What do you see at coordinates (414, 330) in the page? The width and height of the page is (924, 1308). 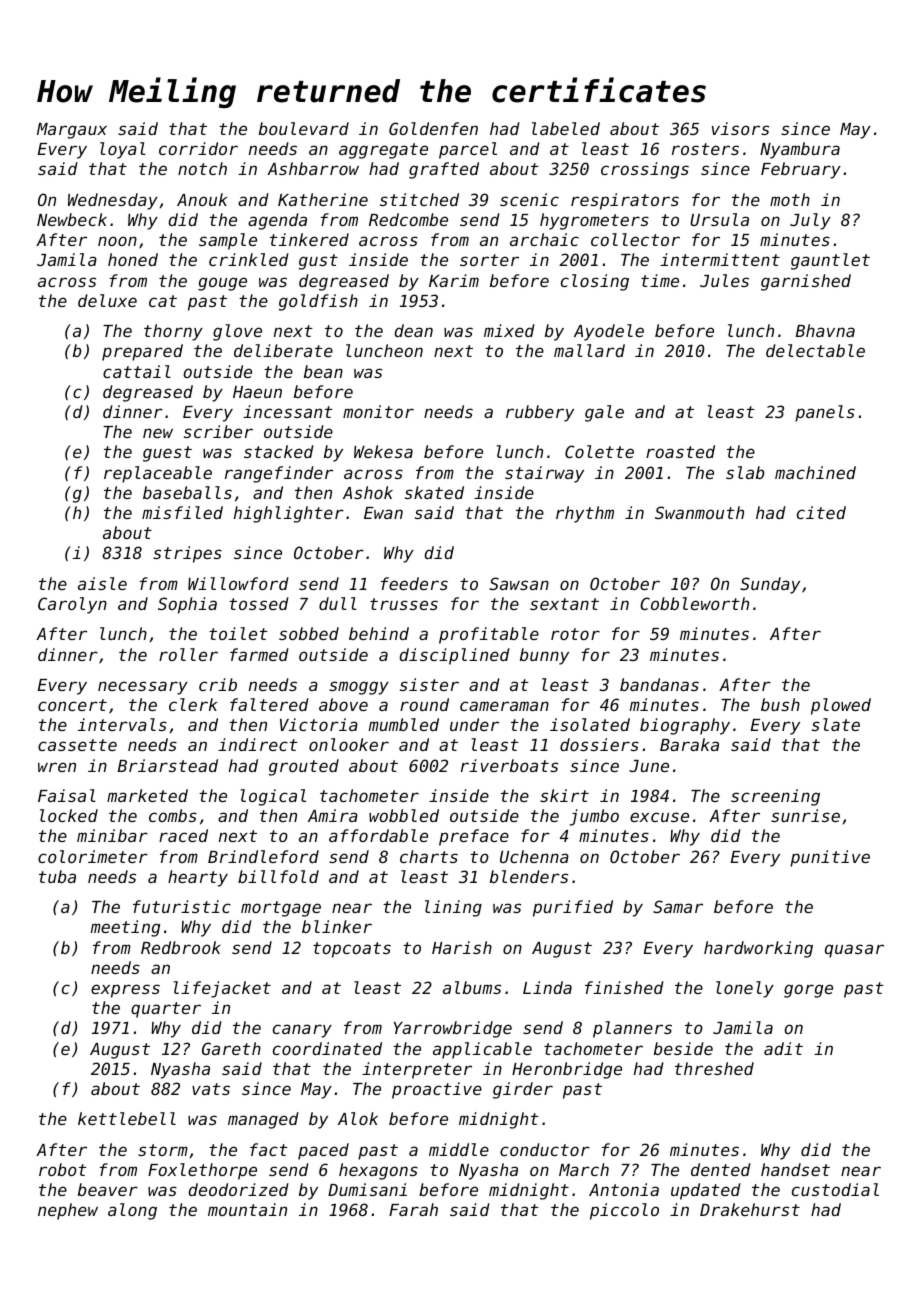 I see `dean` at bounding box center [414, 330].
